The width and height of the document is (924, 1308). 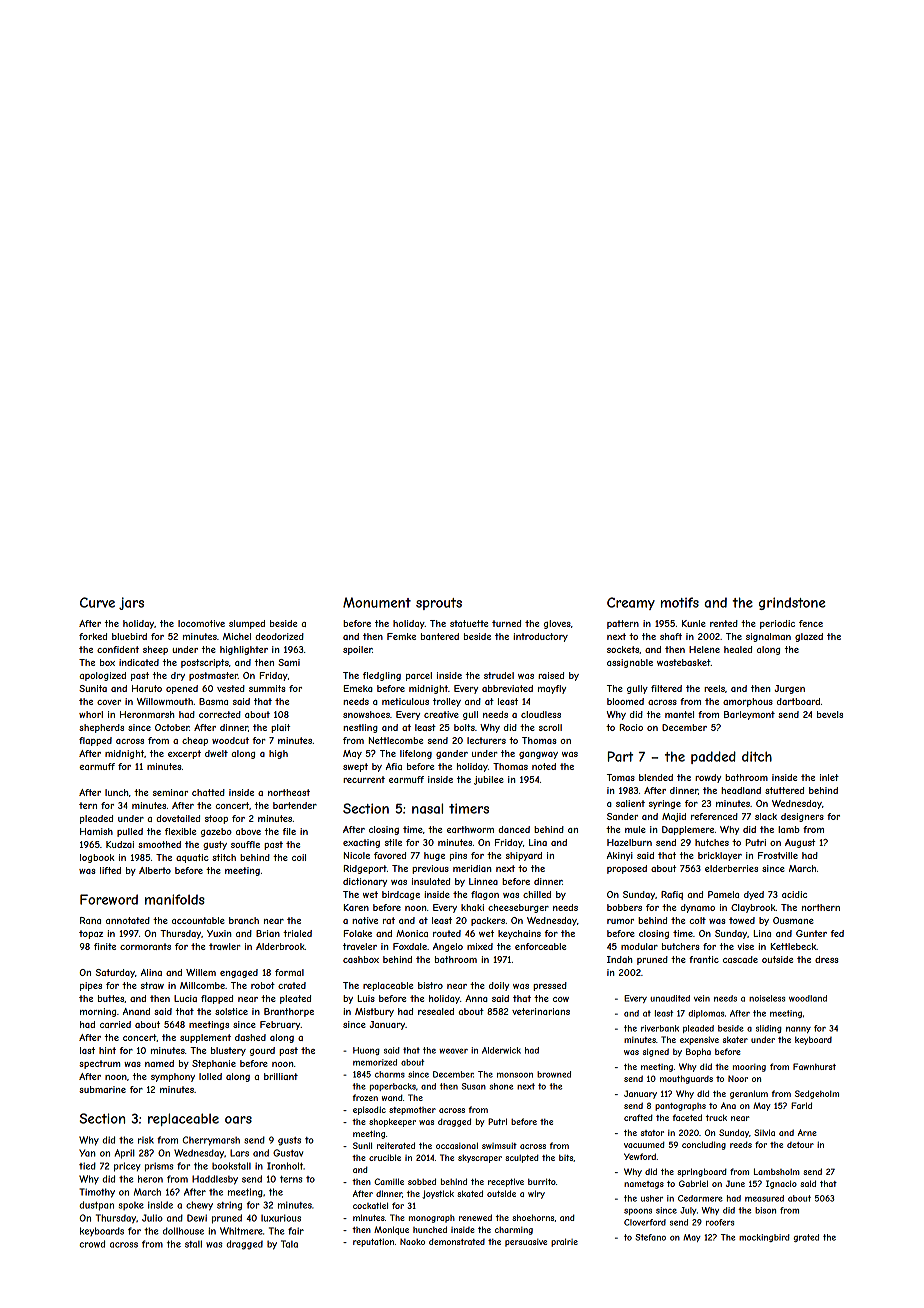 I want to click on burrito, so click(x=542, y=1181).
